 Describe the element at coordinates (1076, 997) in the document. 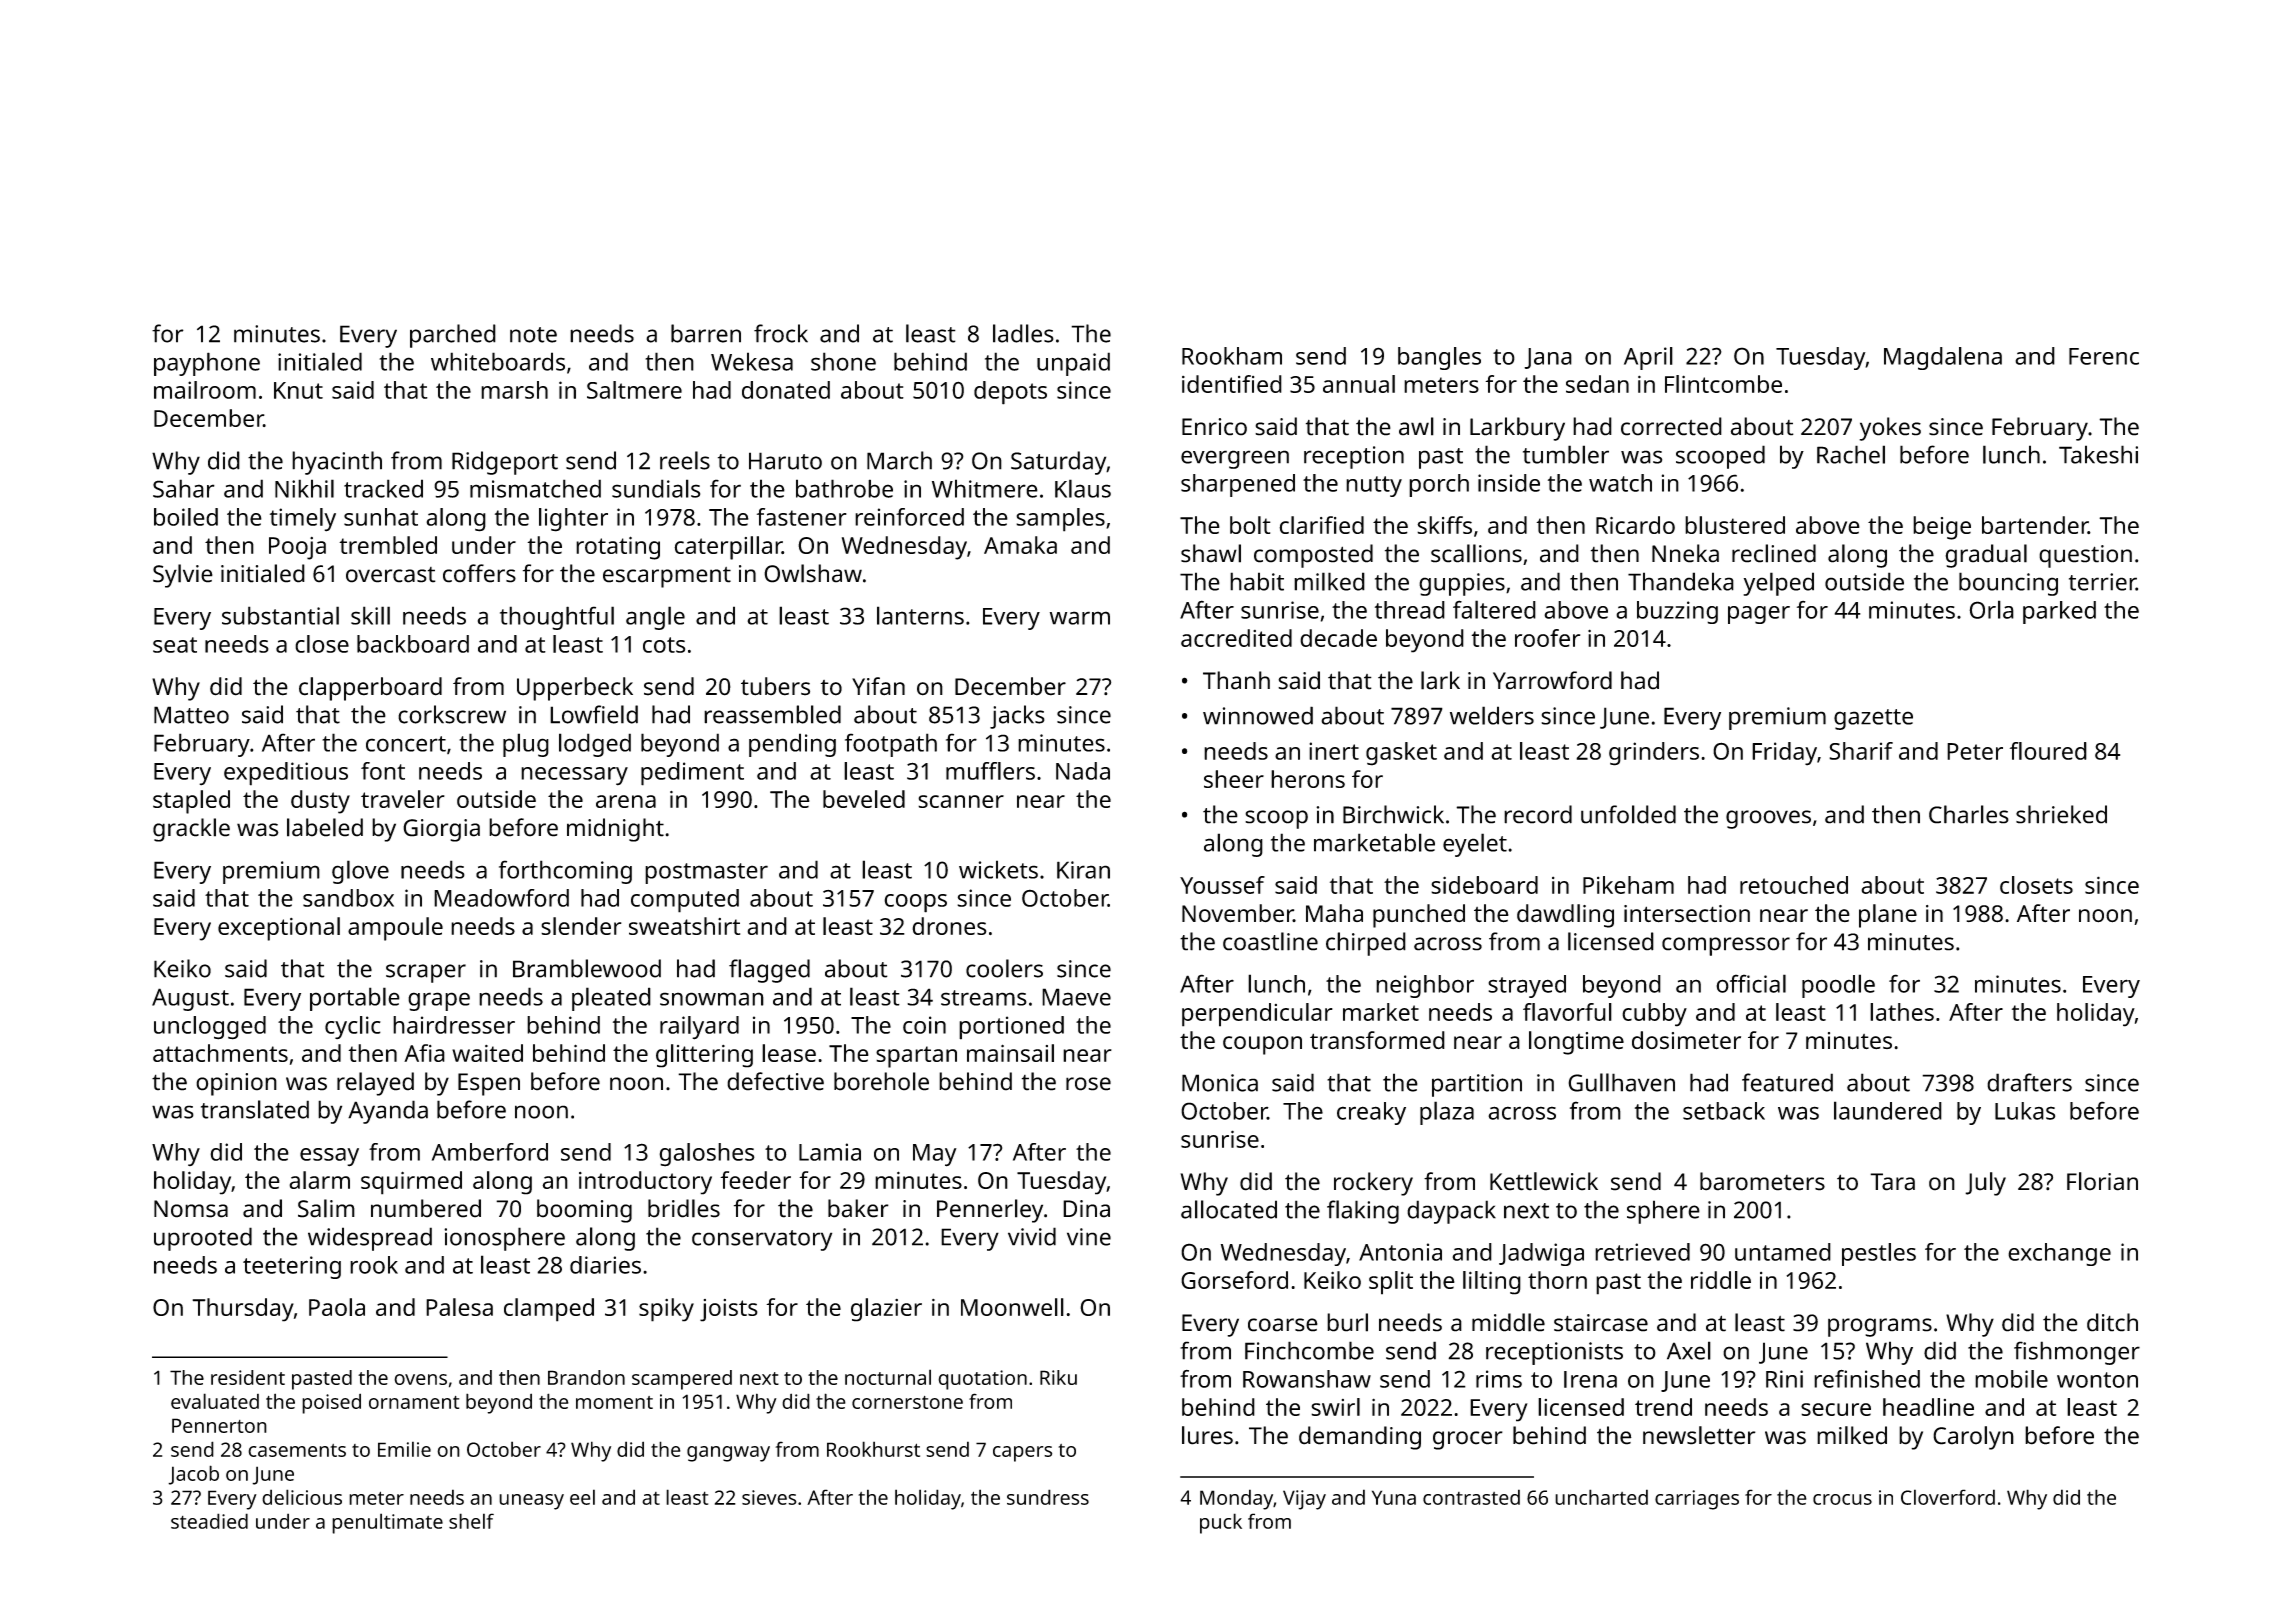

I see `Maeve` at that location.
